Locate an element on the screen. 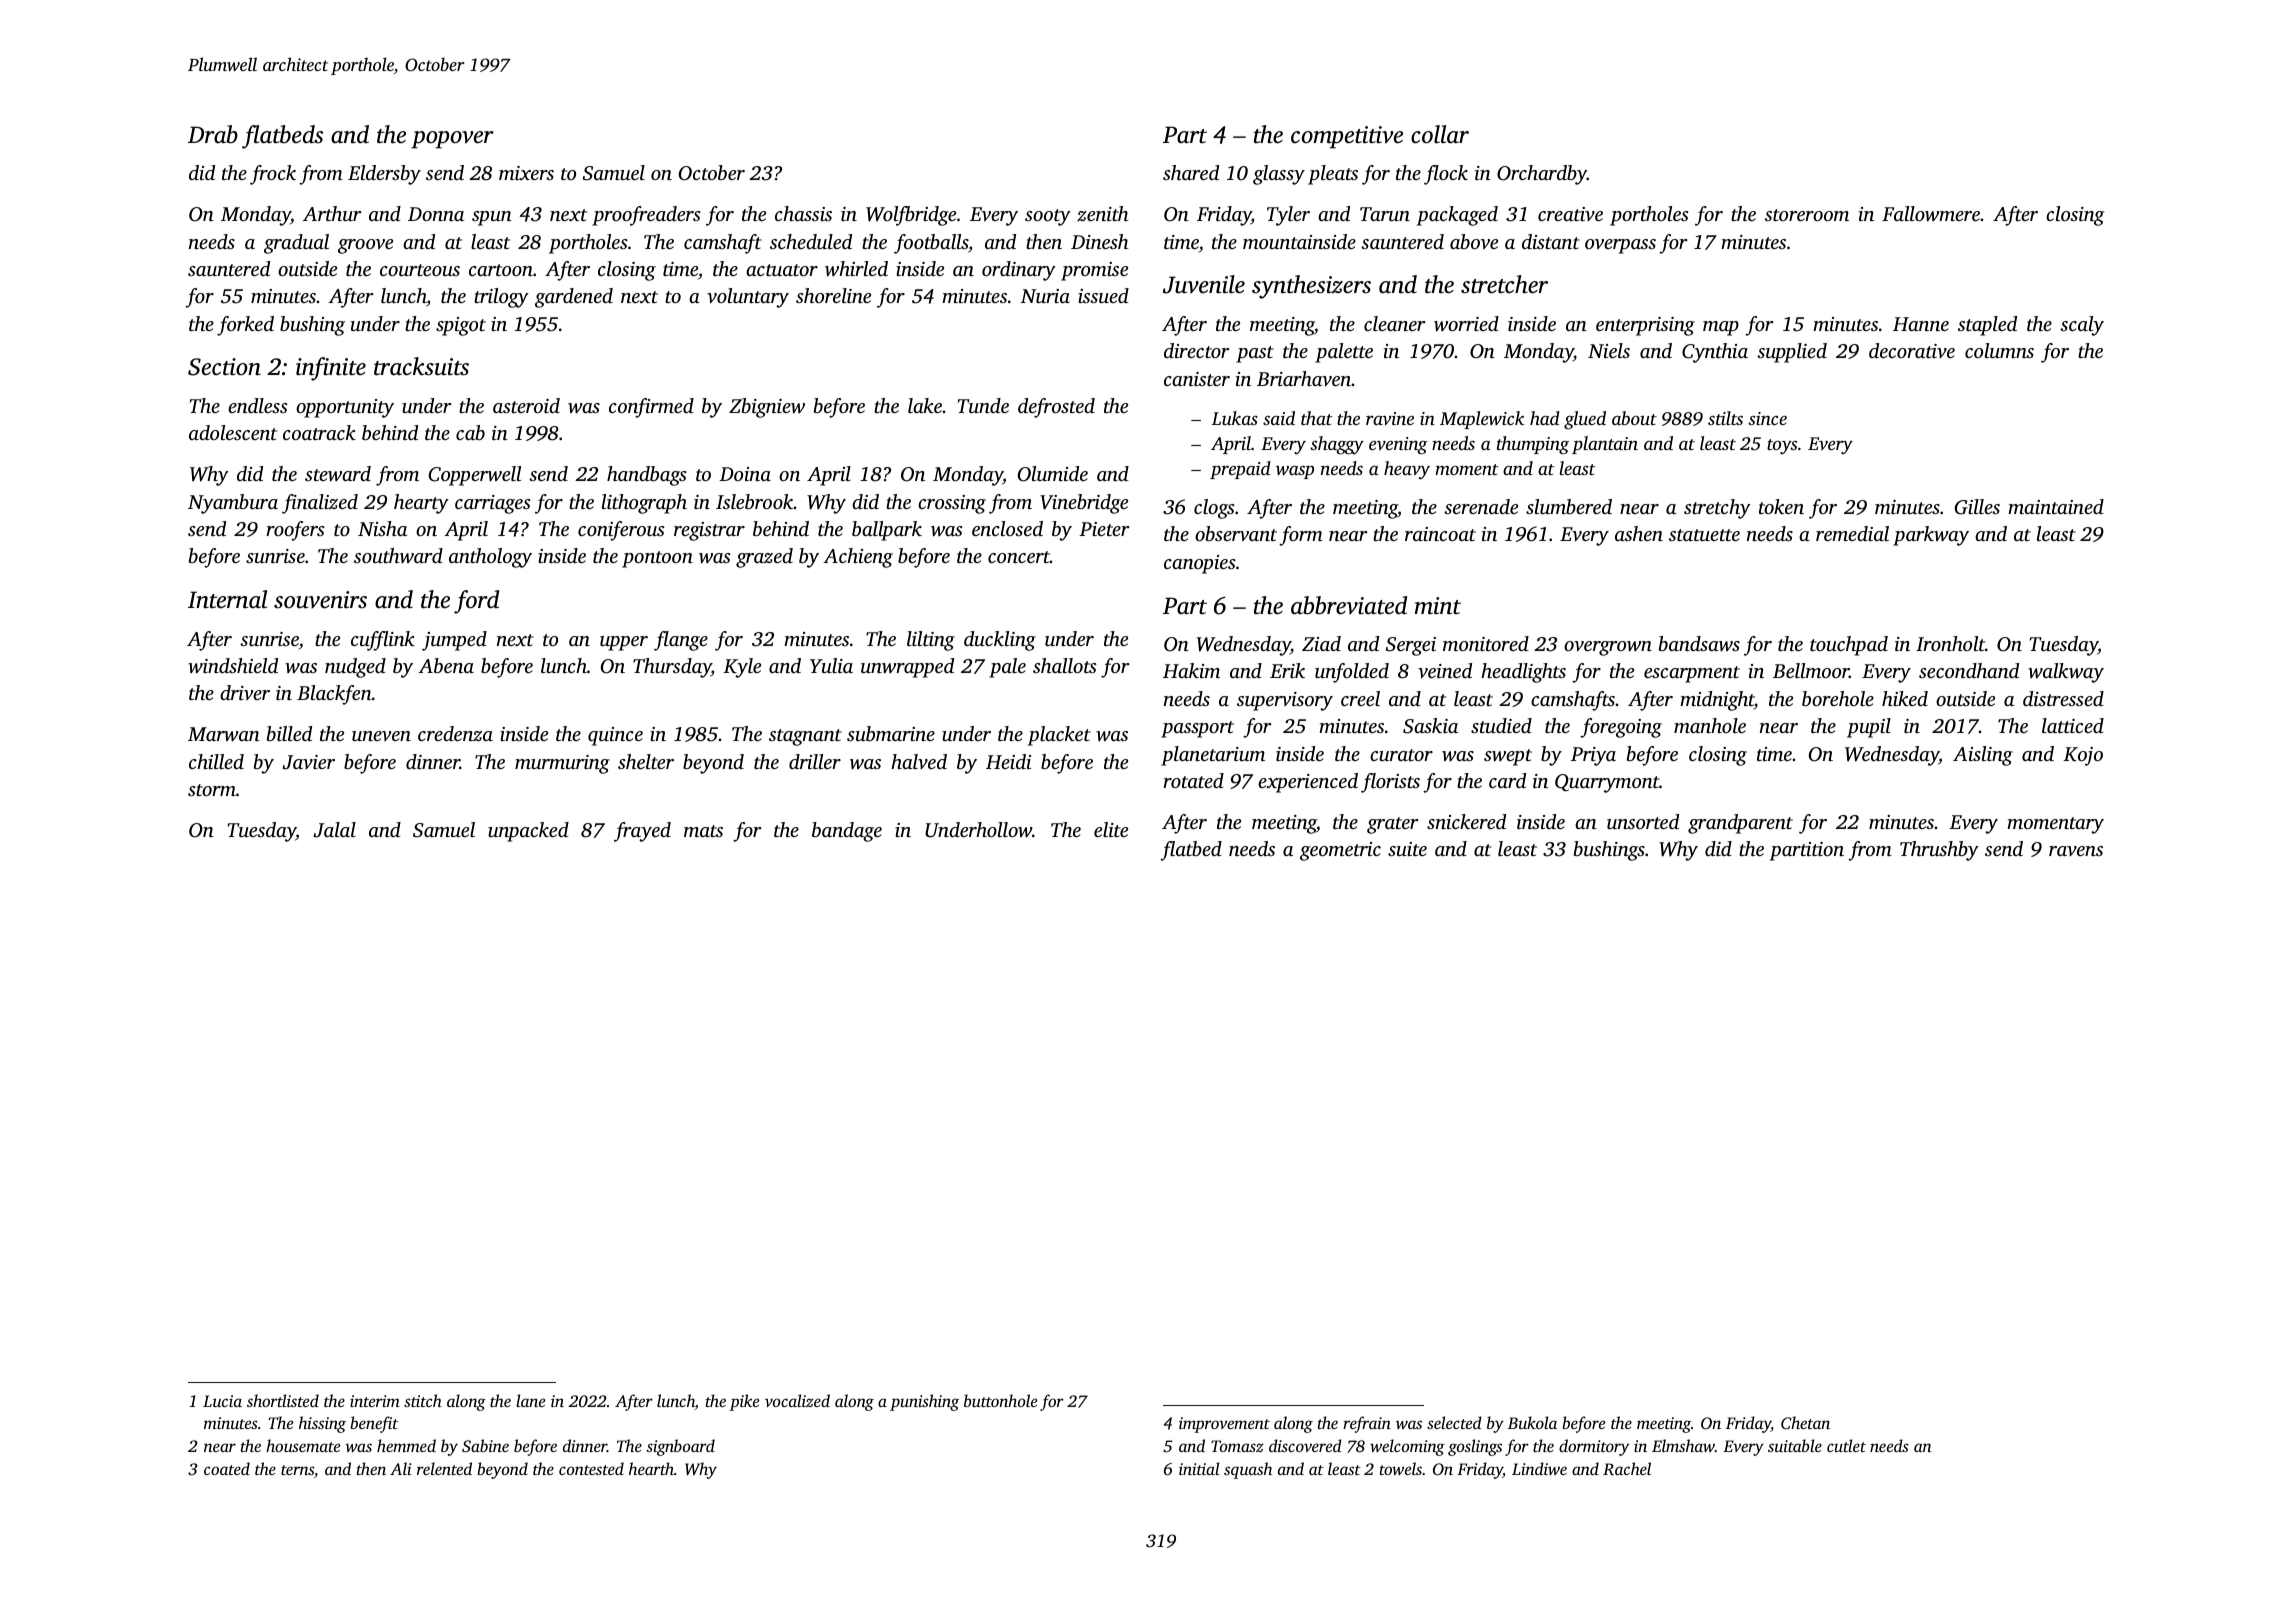 The height and width of the screenshot is (1620, 2292). ravens is located at coordinates (2076, 851).
